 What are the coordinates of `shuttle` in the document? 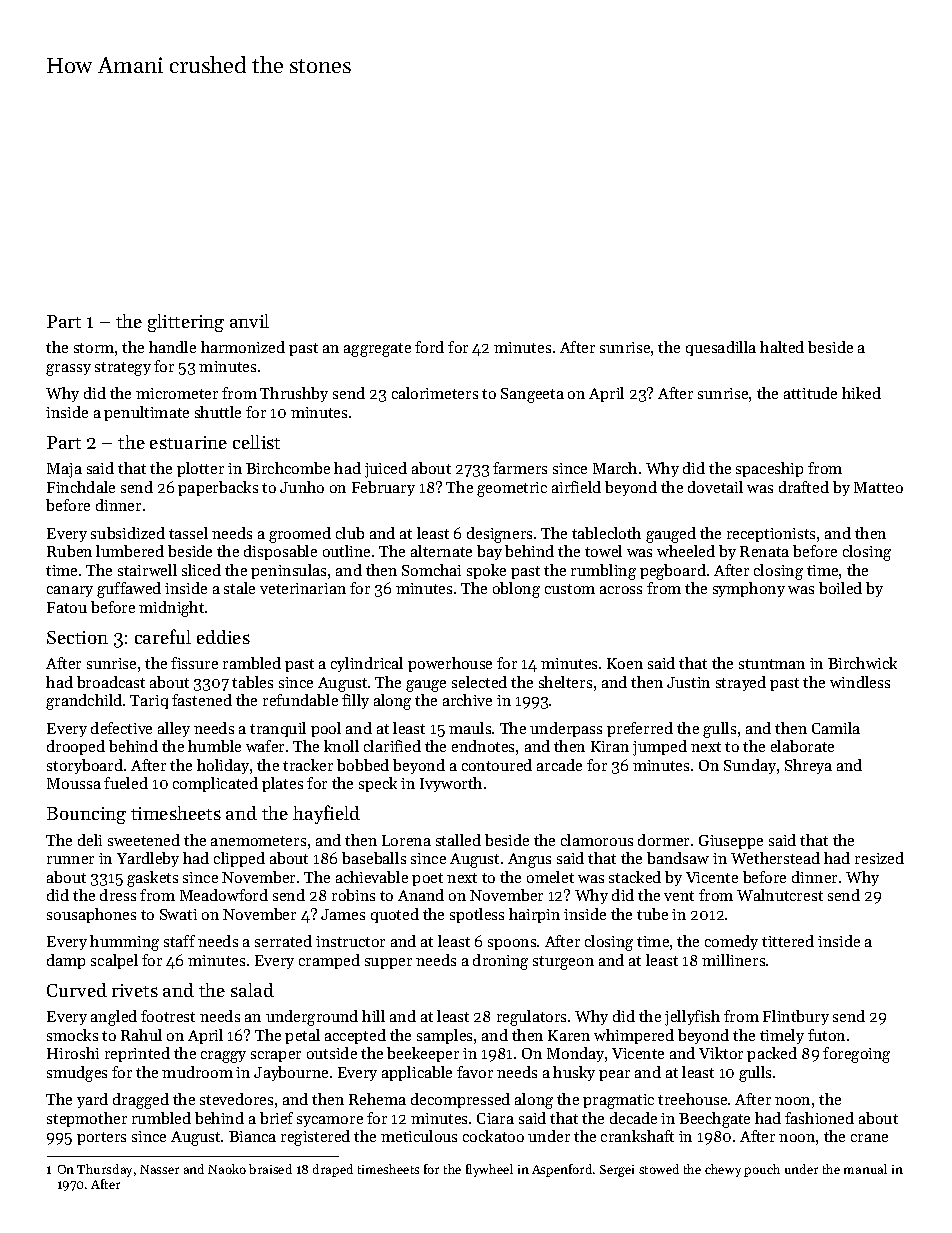 It's located at (218, 412).
